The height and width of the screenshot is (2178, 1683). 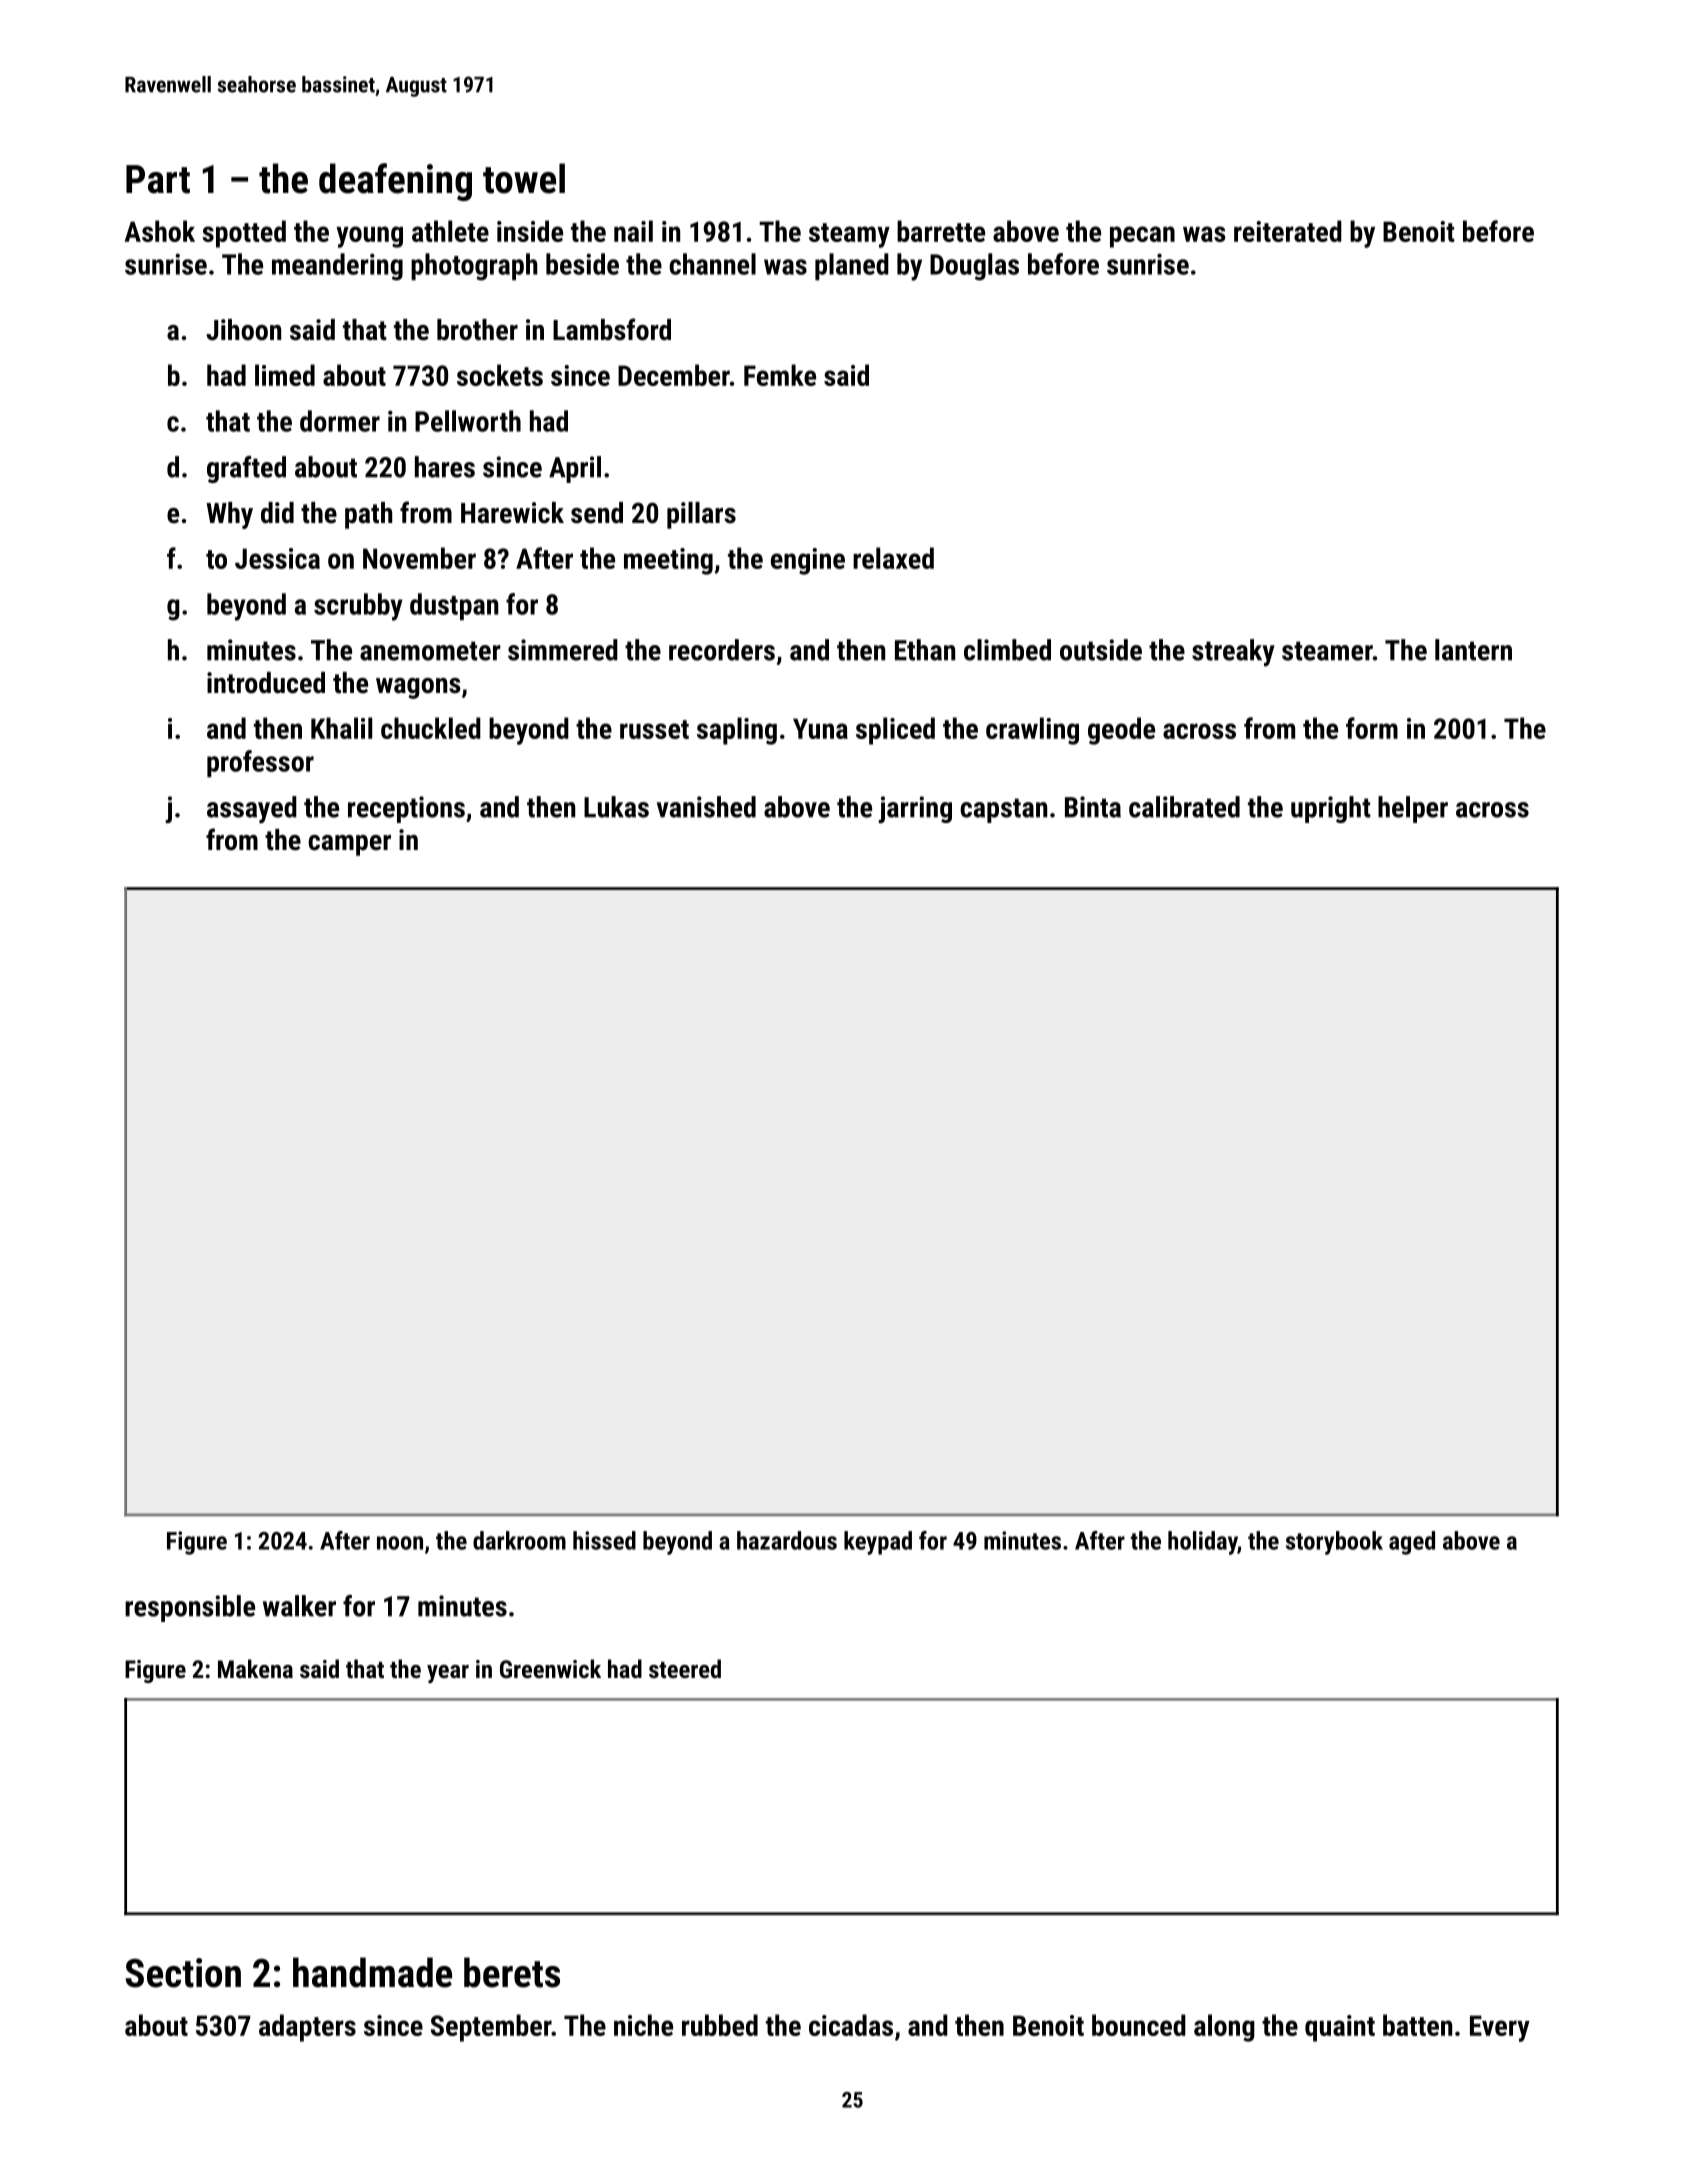 I want to click on hissed, so click(x=604, y=1540).
